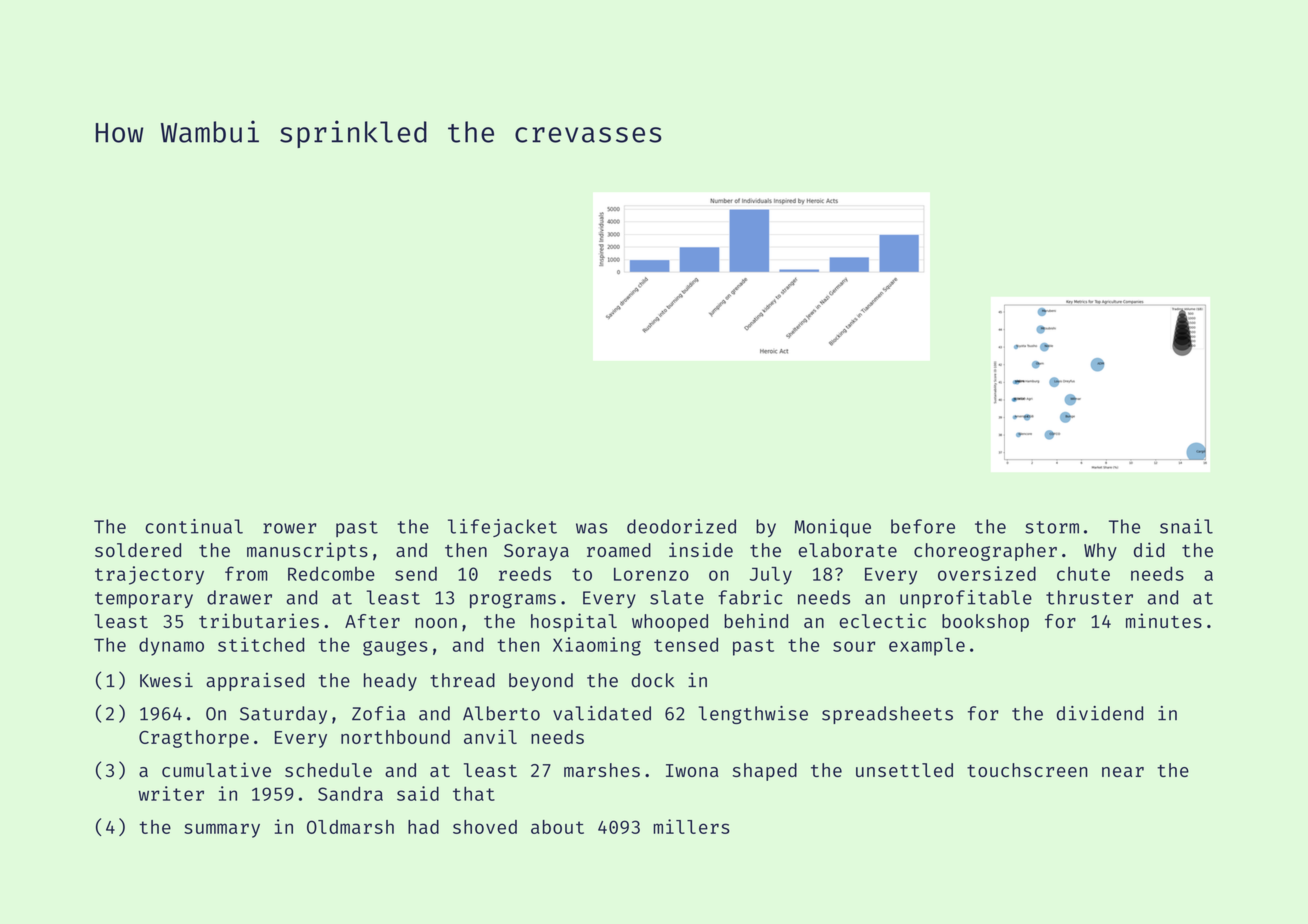  I want to click on appraised, so click(255, 682).
